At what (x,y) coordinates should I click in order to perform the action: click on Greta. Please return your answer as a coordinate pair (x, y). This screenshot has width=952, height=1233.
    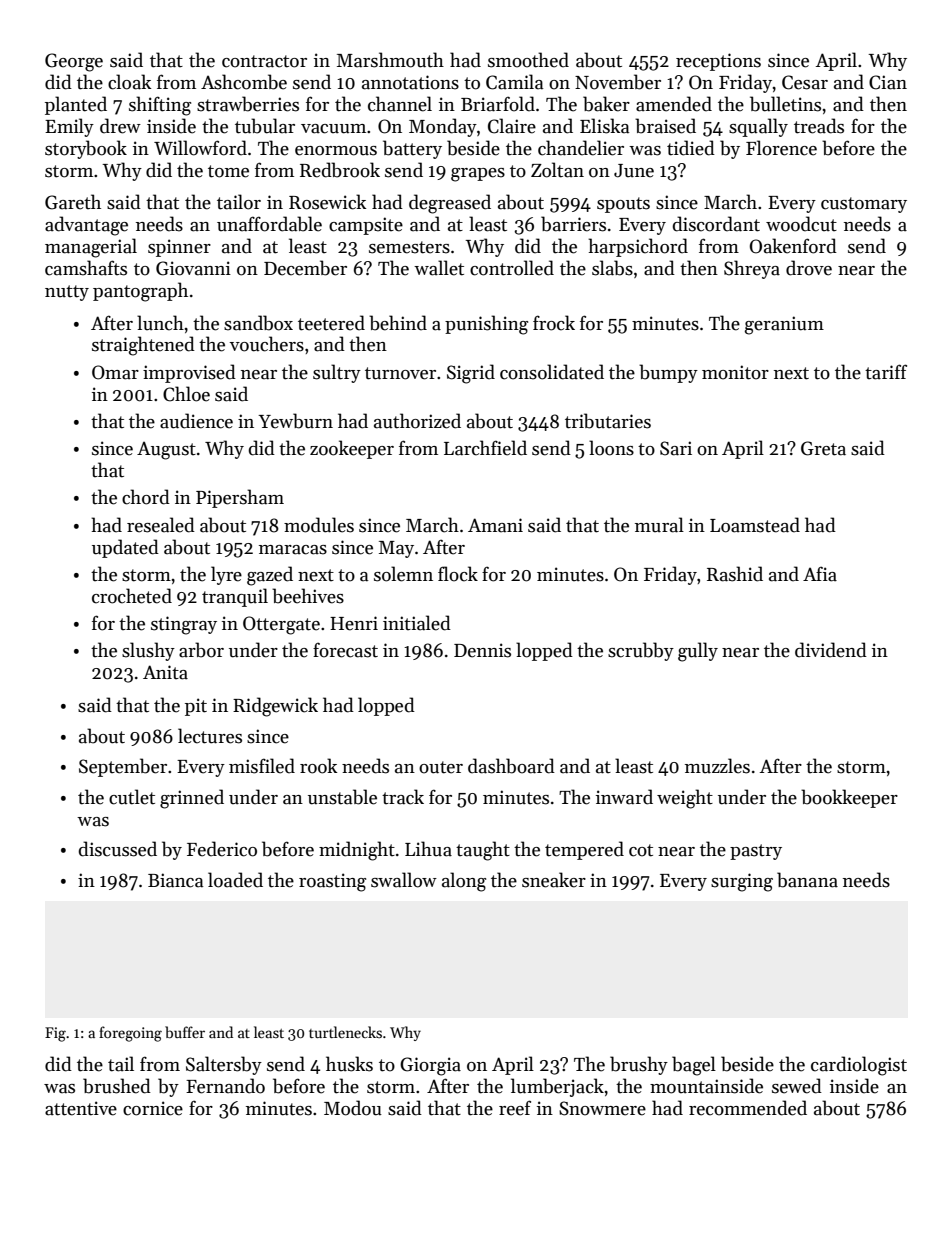
    Looking at the image, I should click on (823, 448).
